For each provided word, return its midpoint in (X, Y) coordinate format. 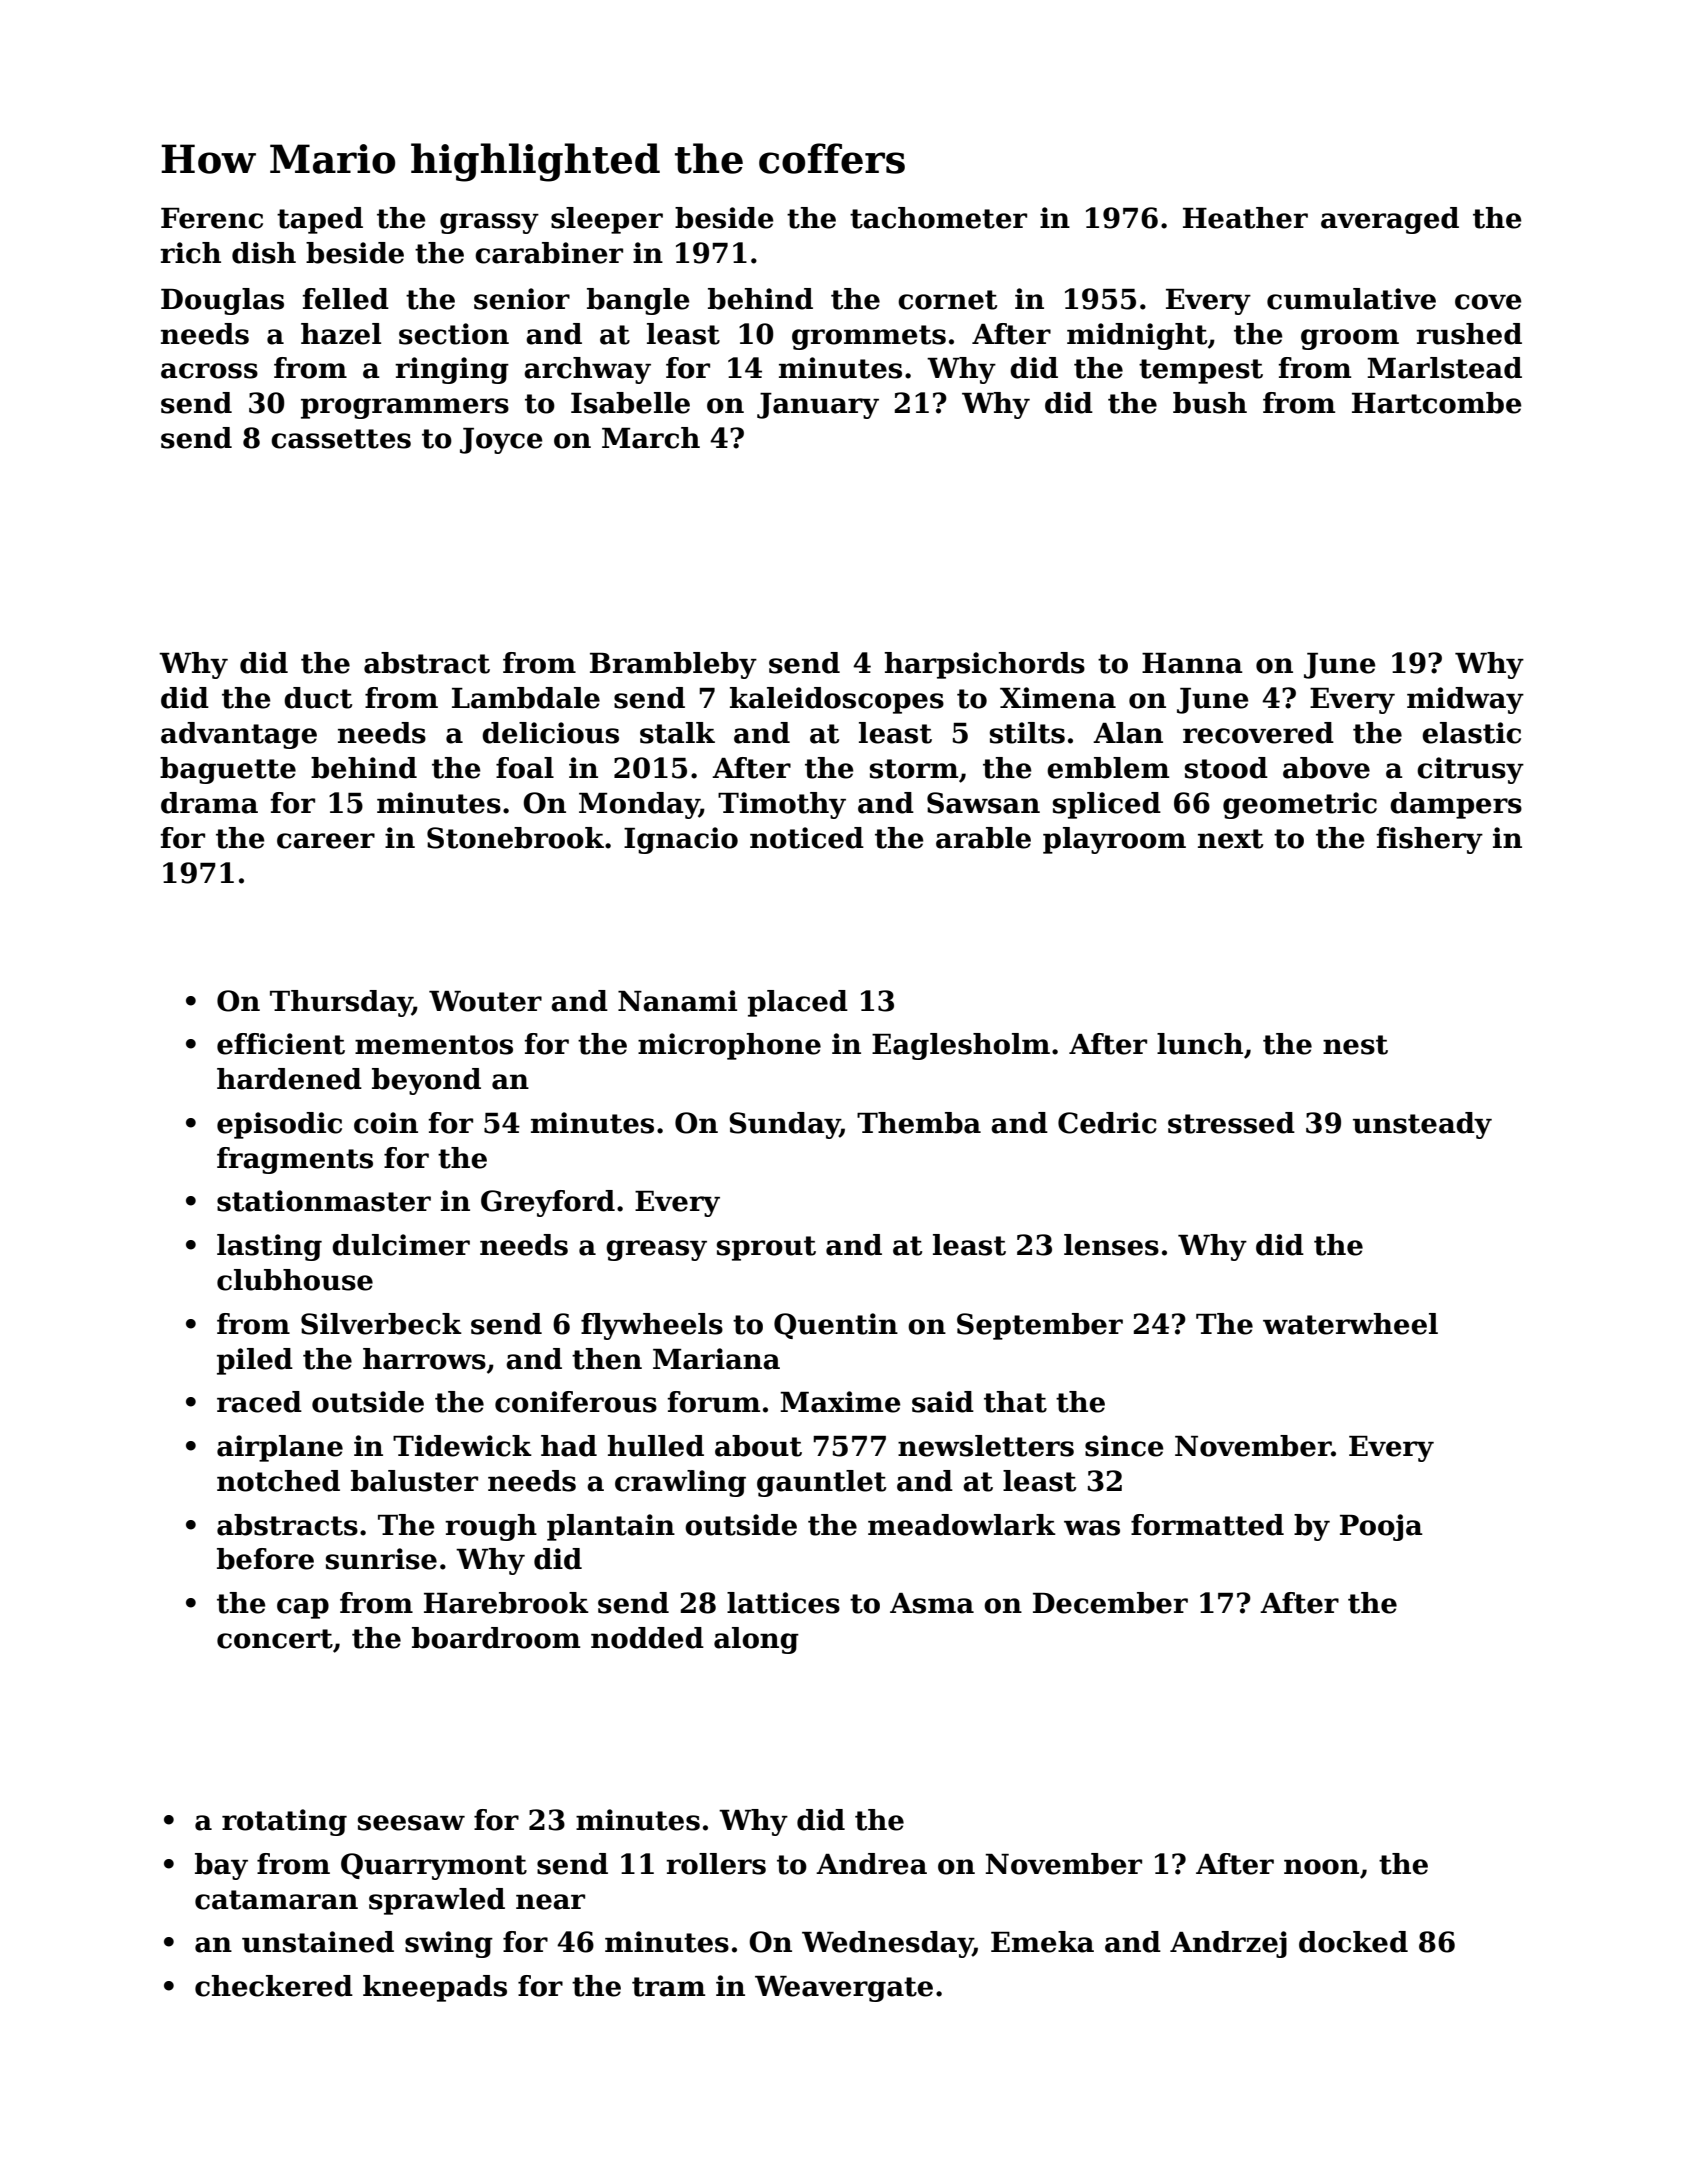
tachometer (938, 218)
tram (668, 1987)
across (209, 371)
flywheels (652, 1326)
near (550, 1902)
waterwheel (1350, 1324)
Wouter (485, 1001)
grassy (489, 223)
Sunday (784, 1125)
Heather (1245, 218)
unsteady (1422, 1125)
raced (259, 1402)
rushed (1469, 334)
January (818, 406)
